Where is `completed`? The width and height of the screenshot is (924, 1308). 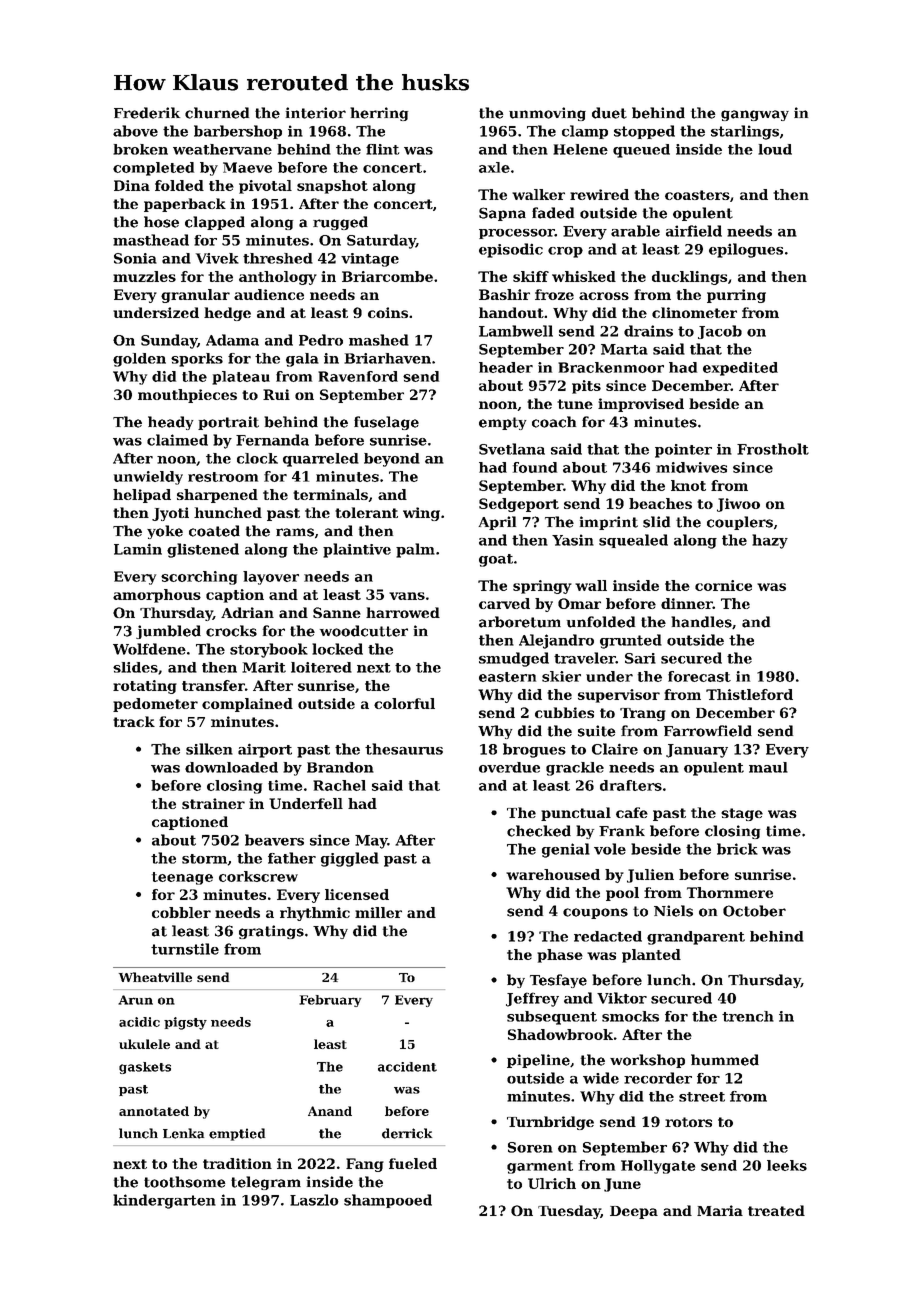 completed is located at coordinates (153, 169).
